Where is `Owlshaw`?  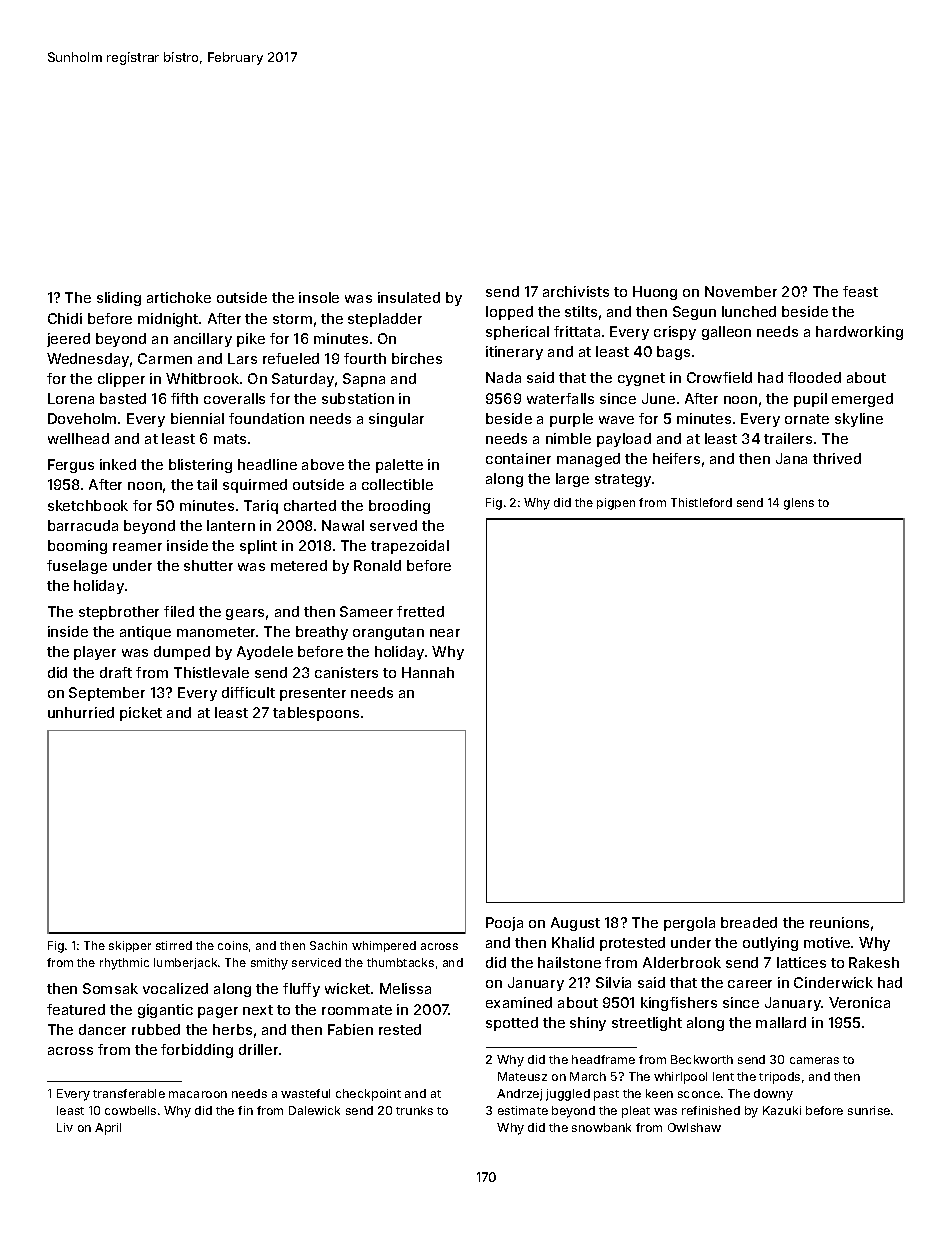 Owlshaw is located at coordinates (694, 1127).
